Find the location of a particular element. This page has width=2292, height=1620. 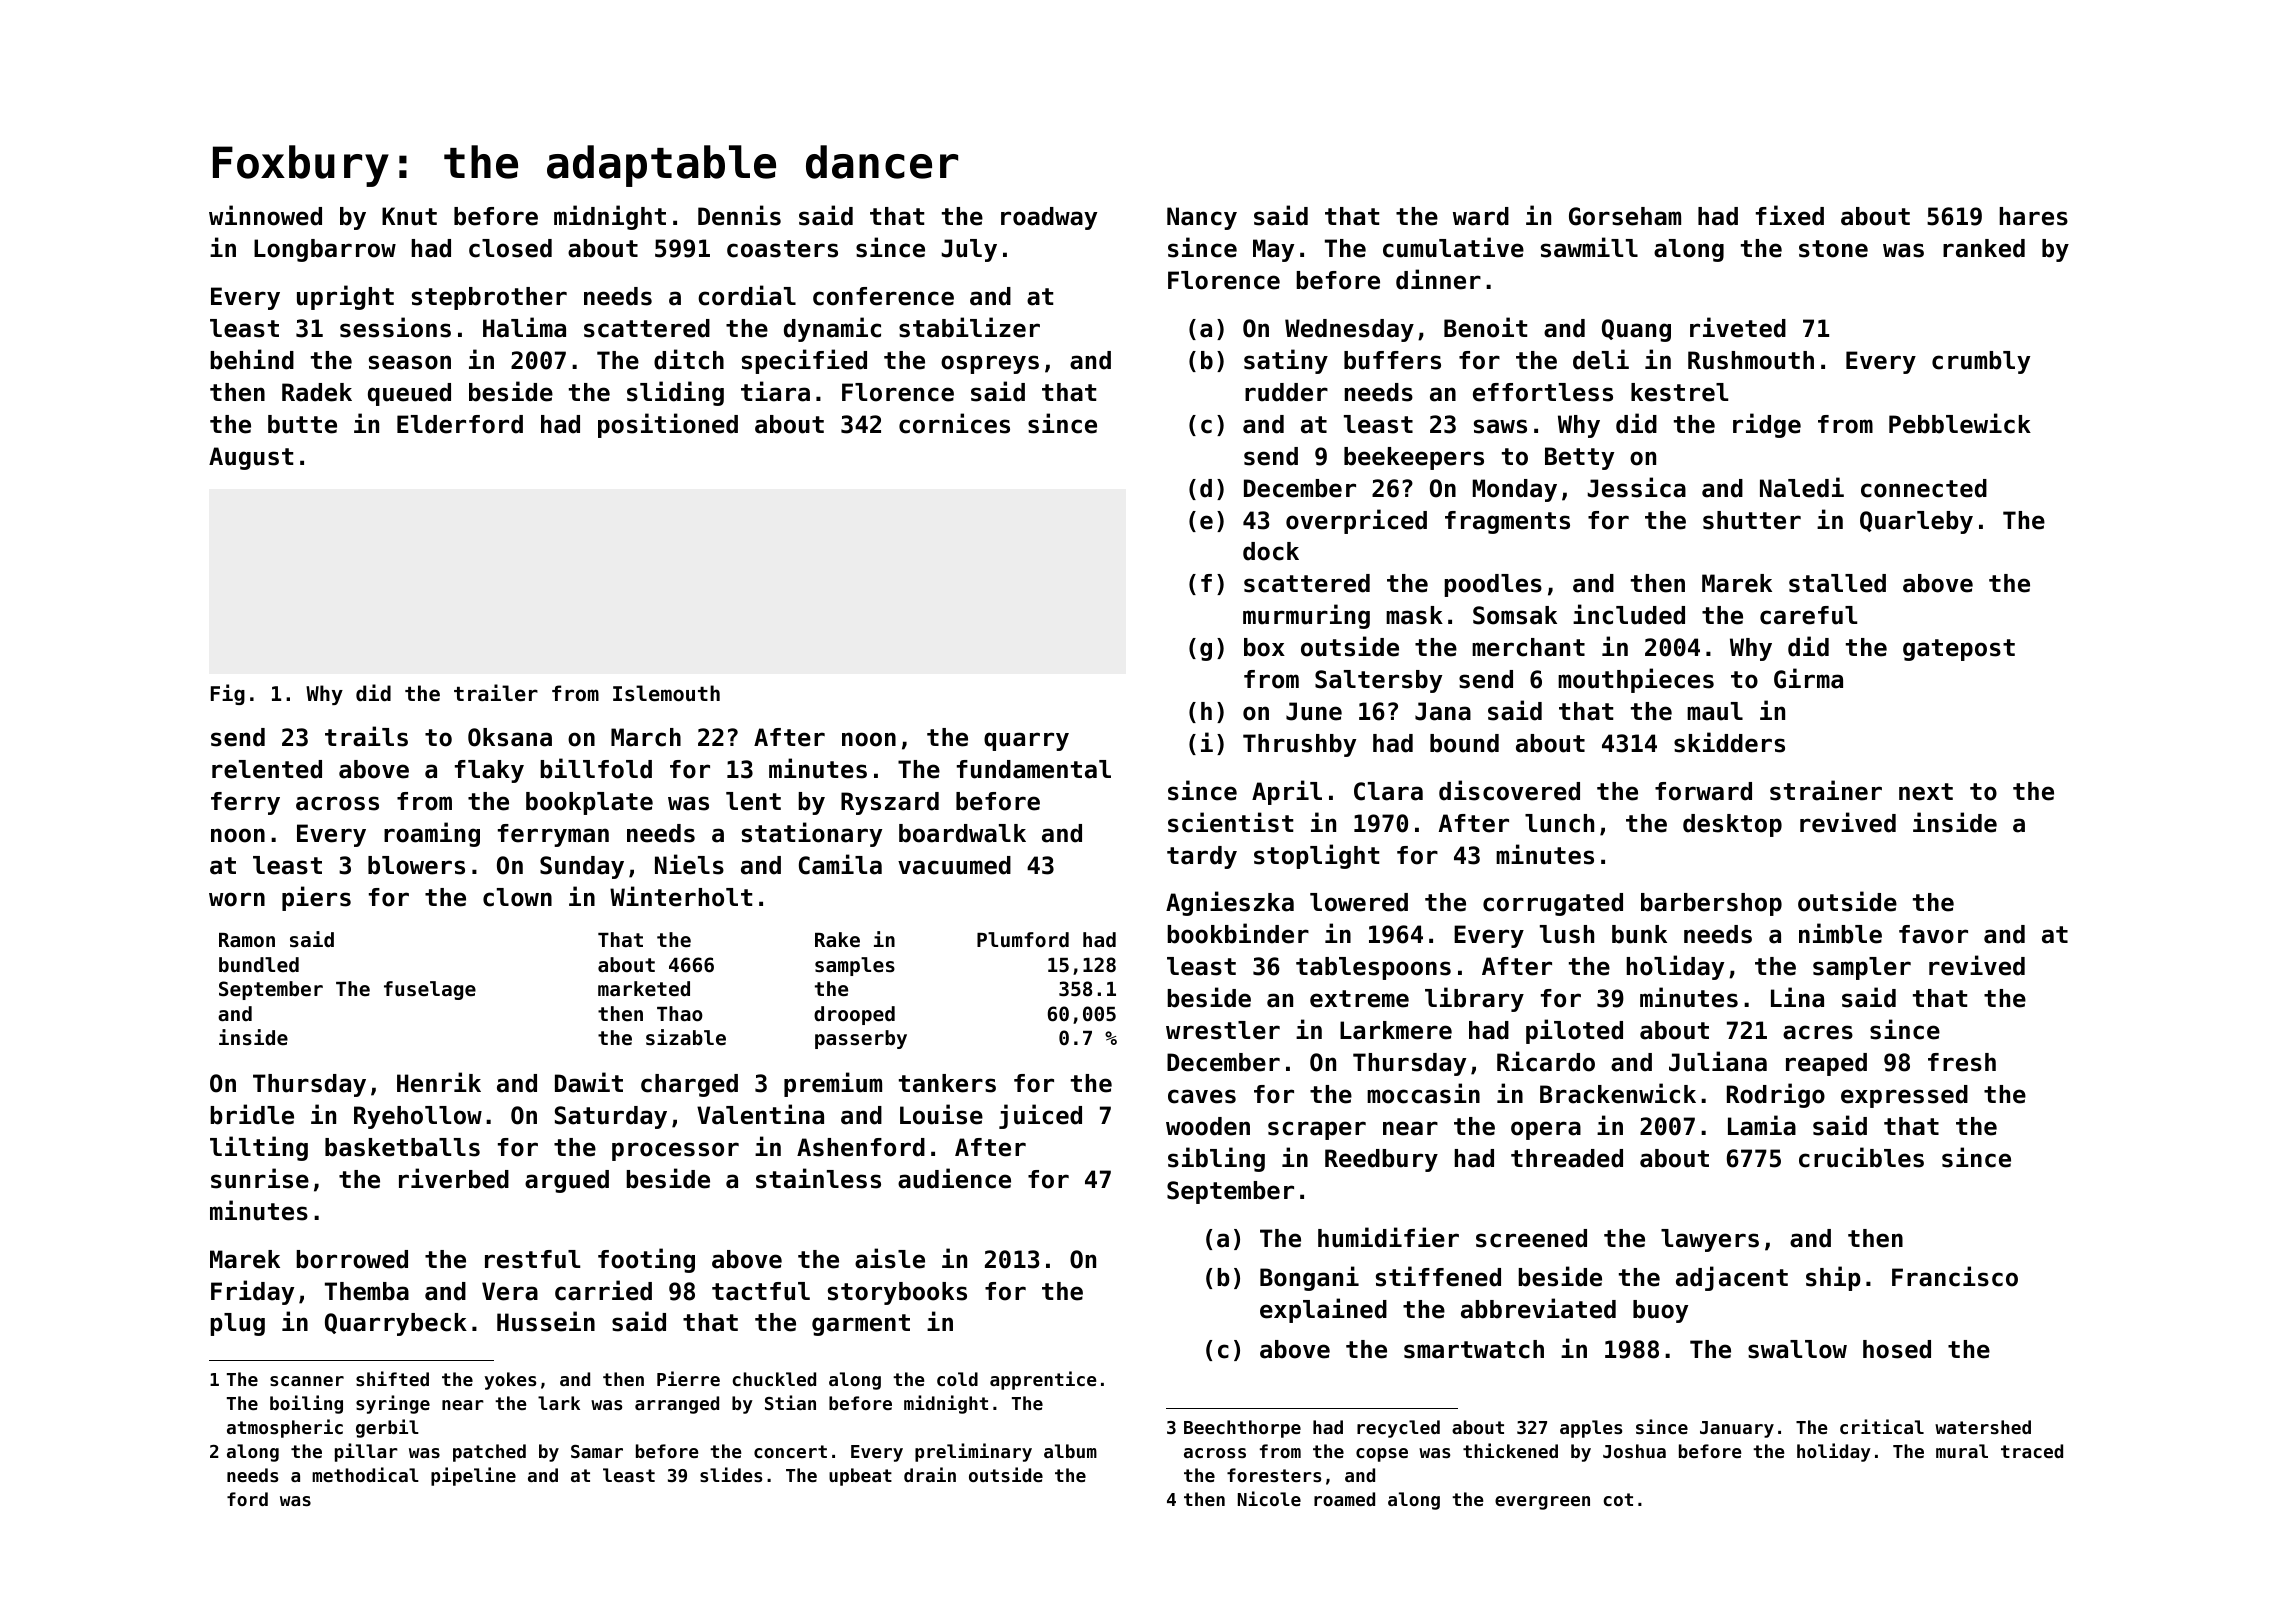

methodical is located at coordinates (365, 1474).
